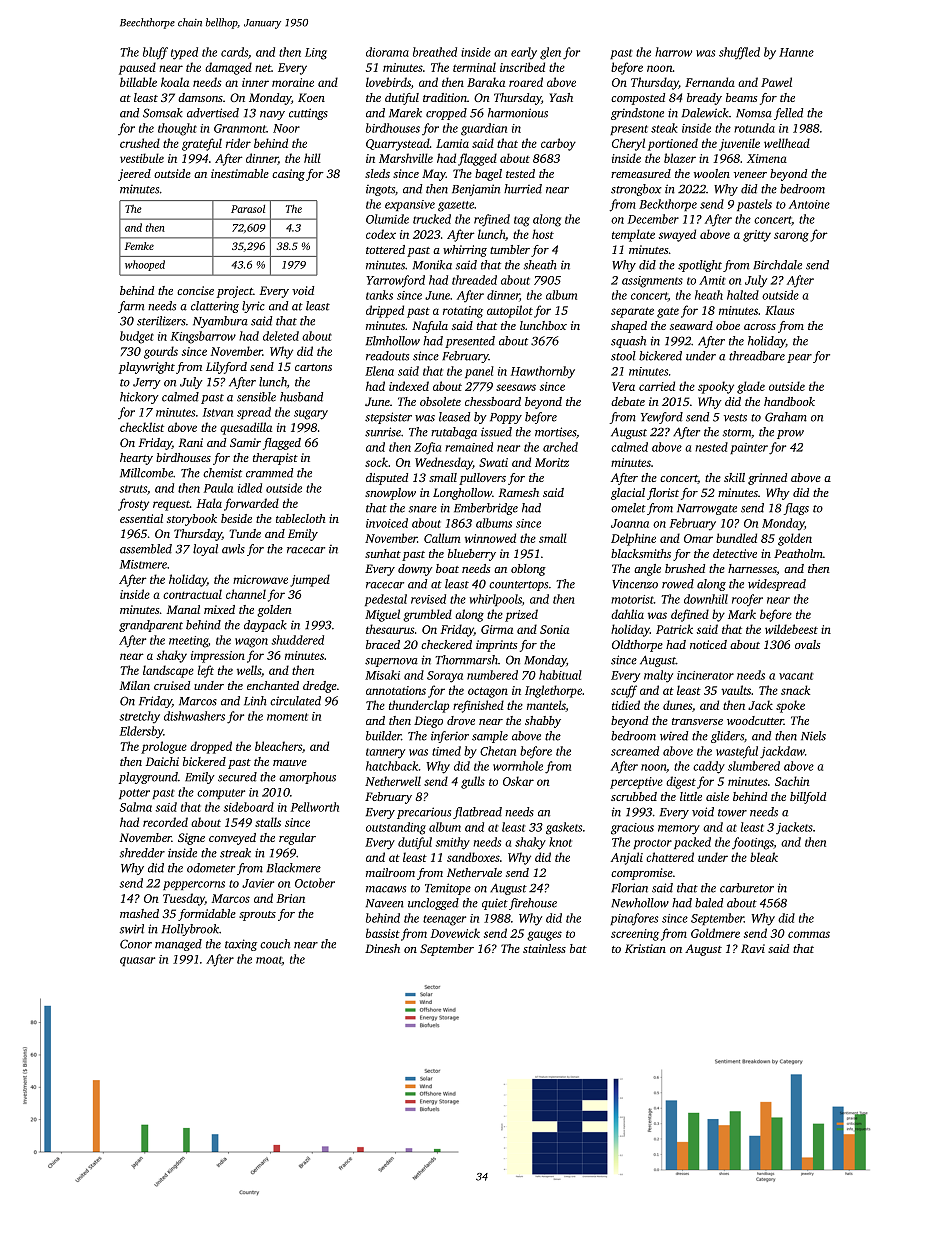  I want to click on taxing, so click(241, 945).
